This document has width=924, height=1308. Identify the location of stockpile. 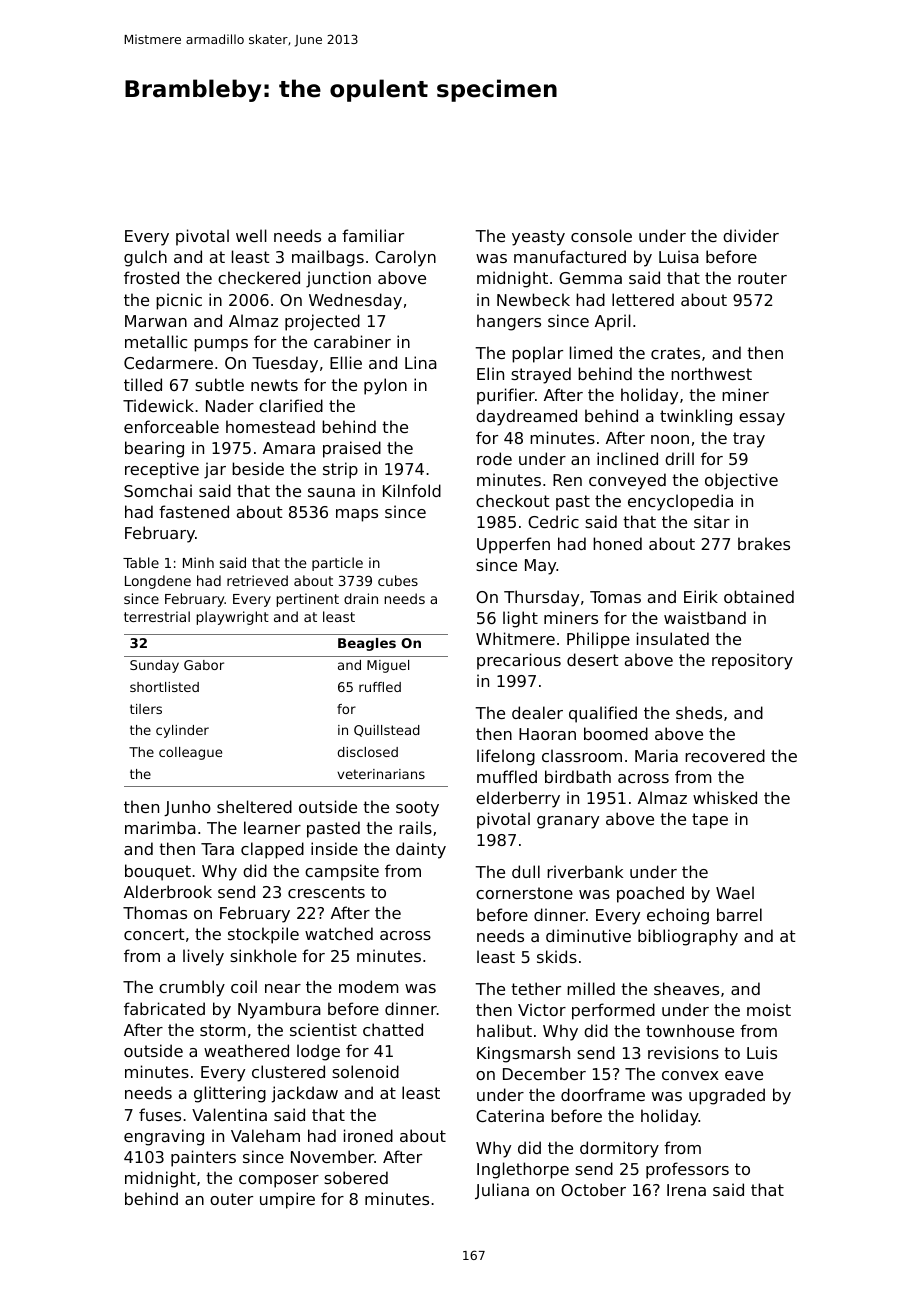
(263, 935).
